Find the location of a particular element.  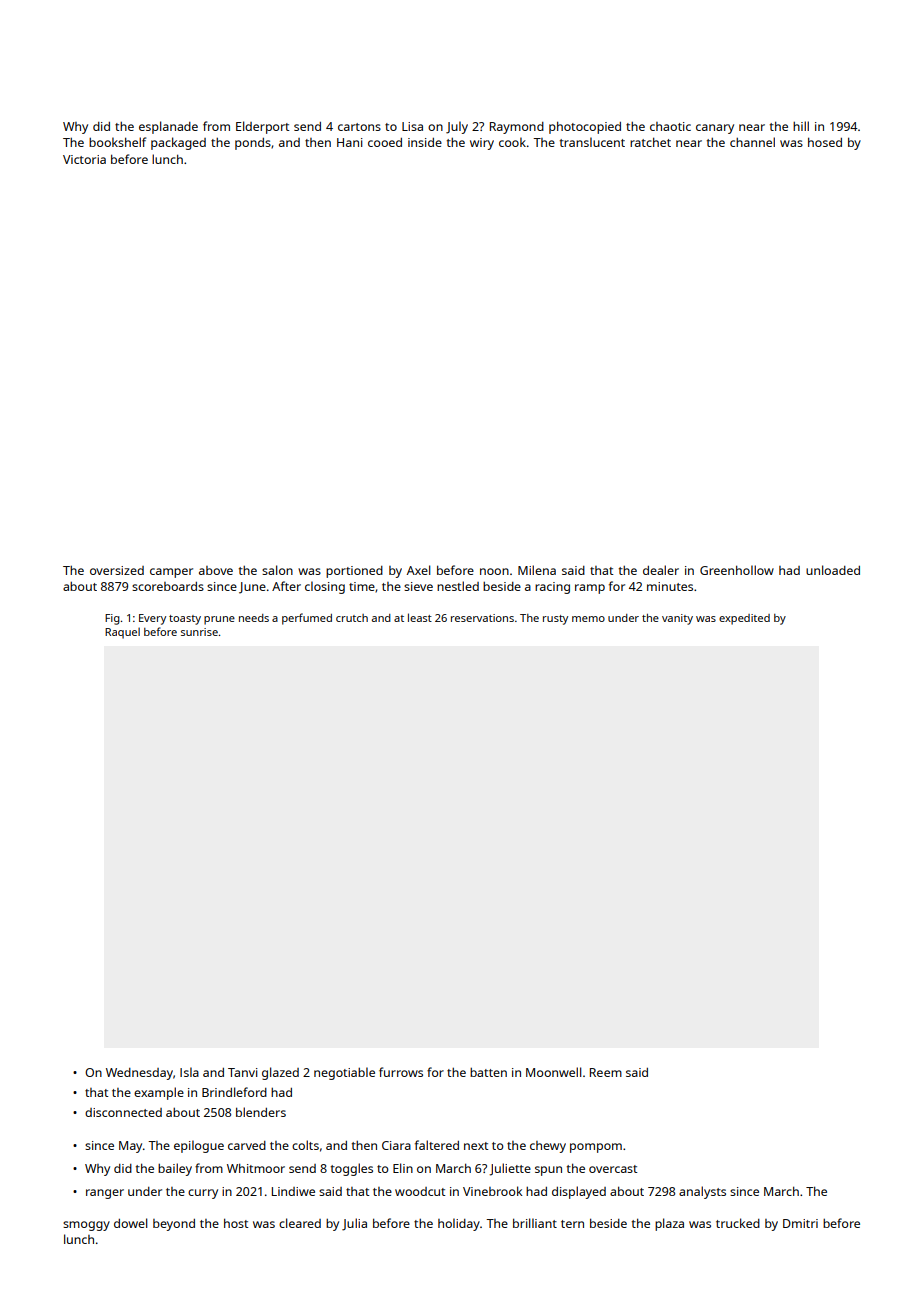

Reem is located at coordinates (606, 1072).
